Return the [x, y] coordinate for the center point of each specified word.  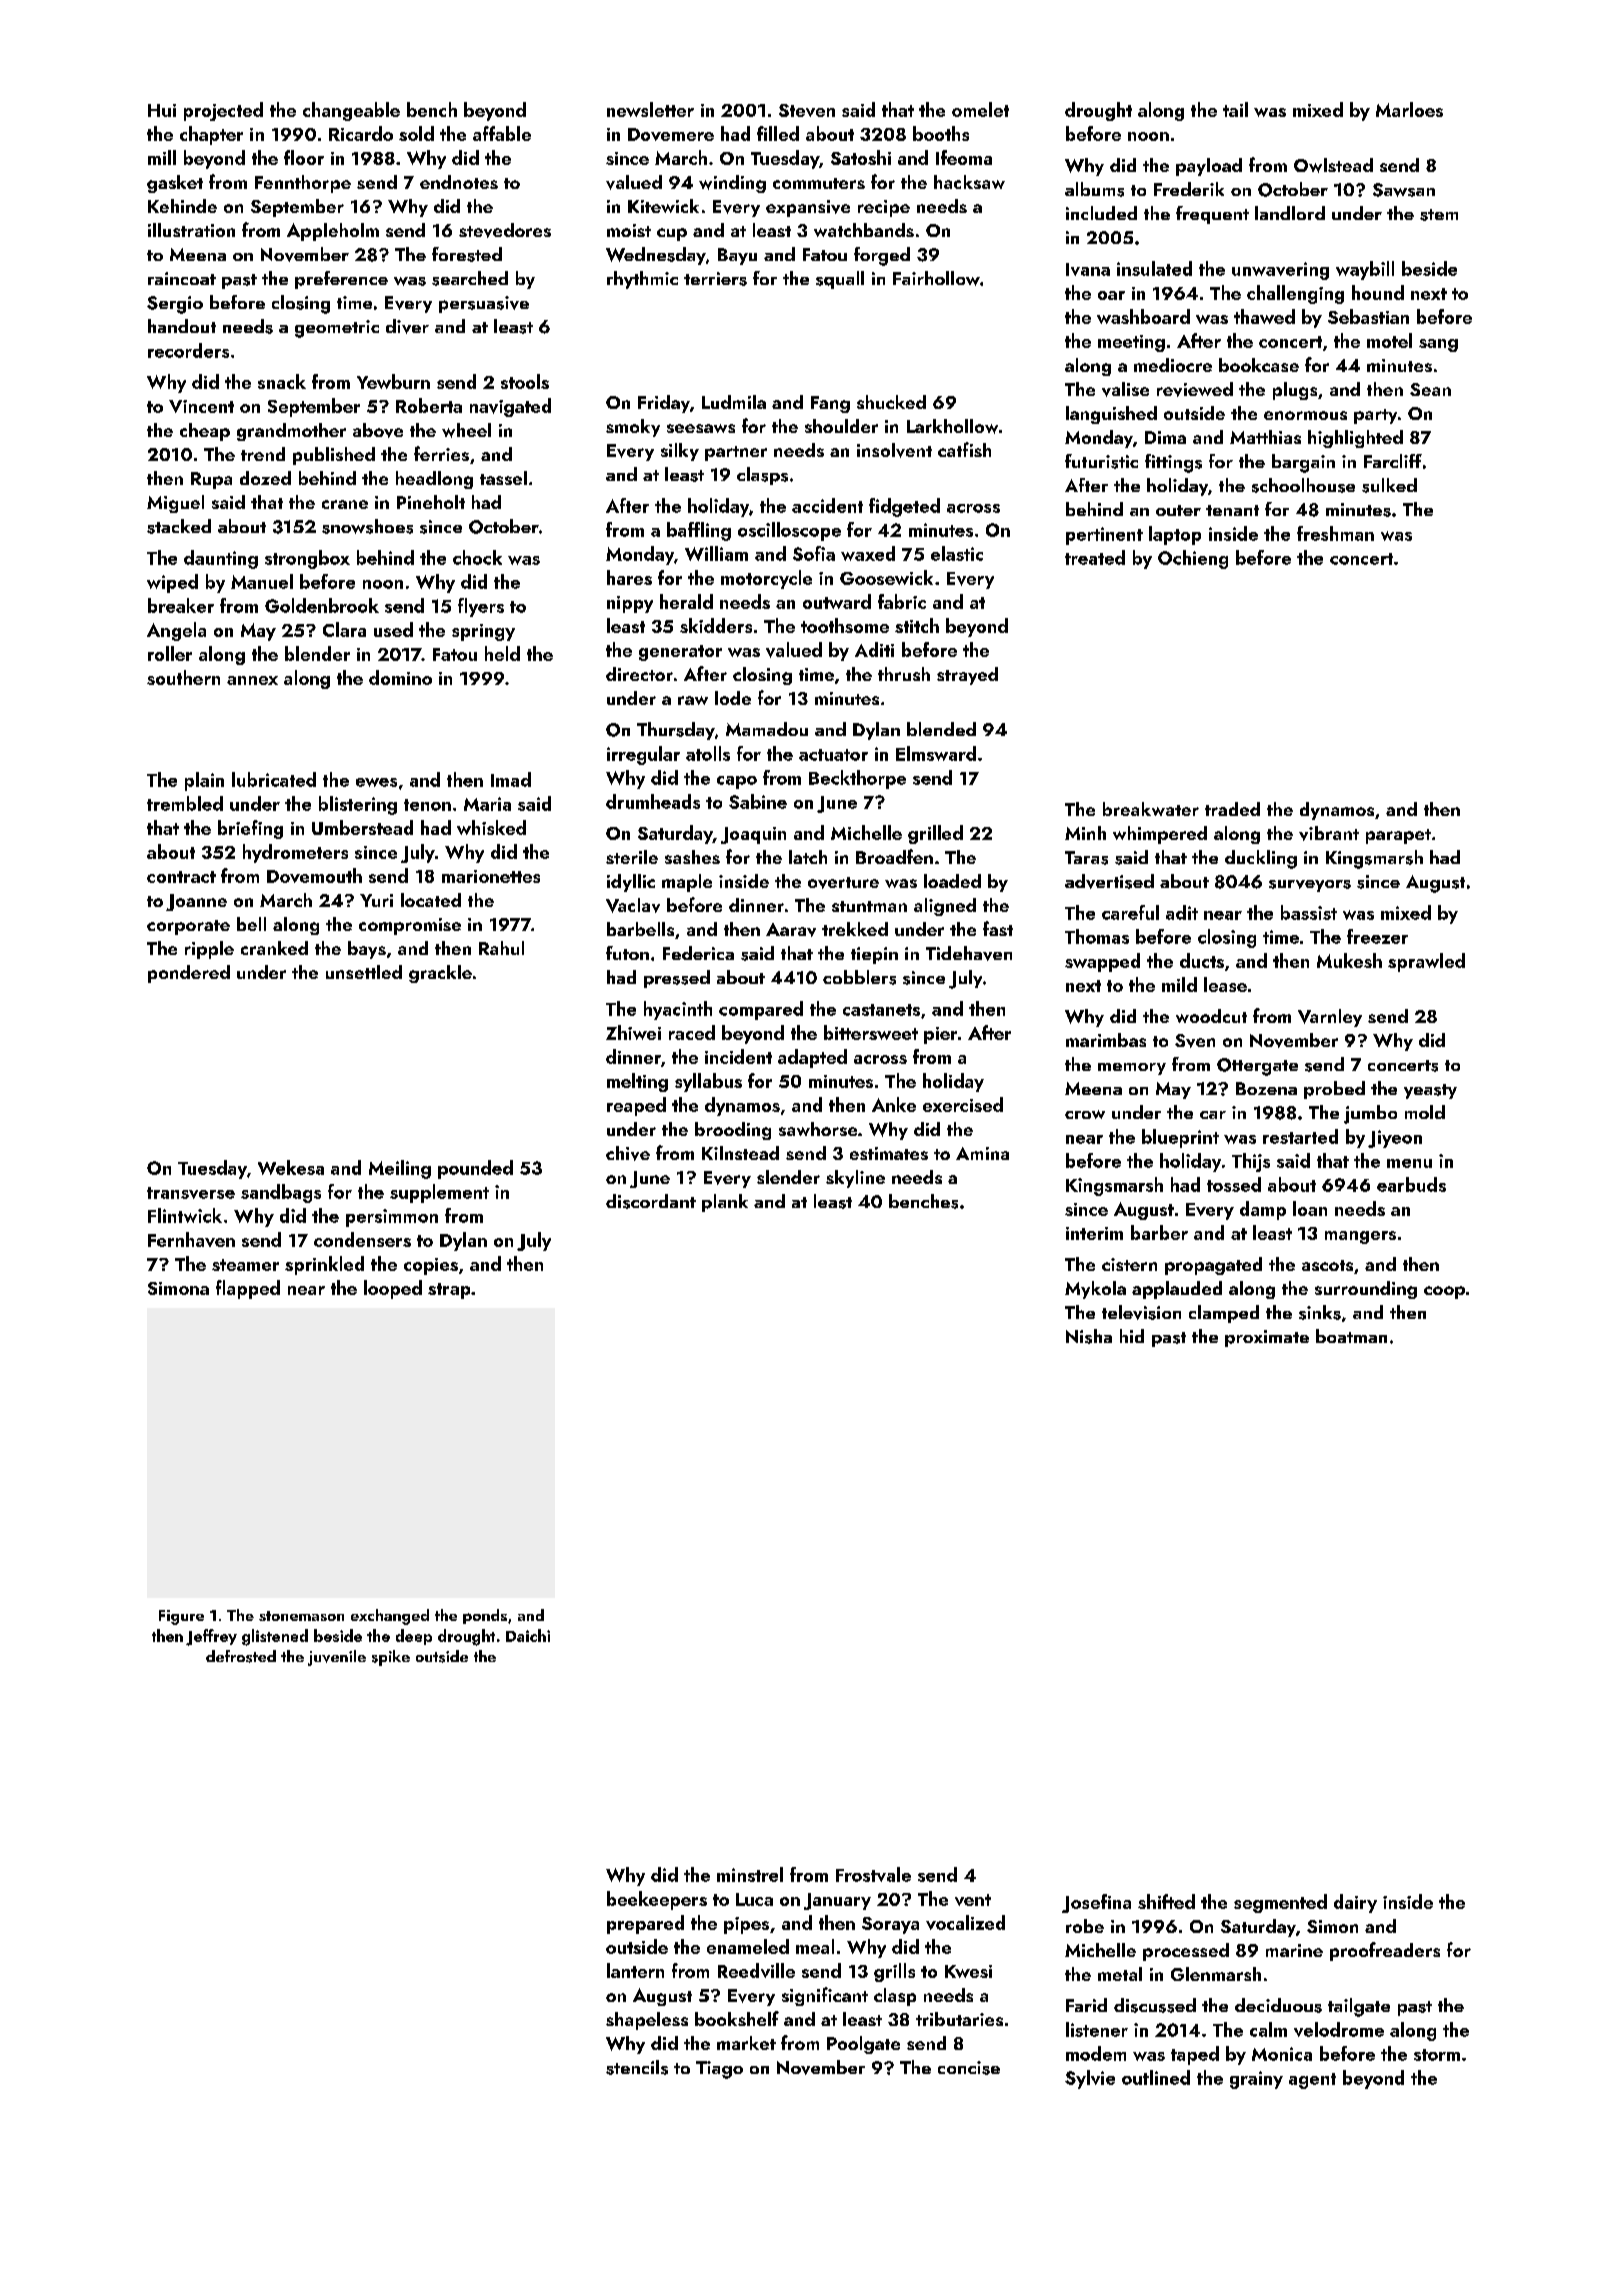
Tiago [719, 2070]
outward [837, 601]
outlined [1156, 2077]
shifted [1166, 1901]
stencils [637, 2067]
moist [629, 230]
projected [223, 111]
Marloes [1409, 109]
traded [1232, 809]
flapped [248, 1289]
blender [317, 653]
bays [367, 950]
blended [941, 729]
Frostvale [873, 1874]
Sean [1430, 389]
